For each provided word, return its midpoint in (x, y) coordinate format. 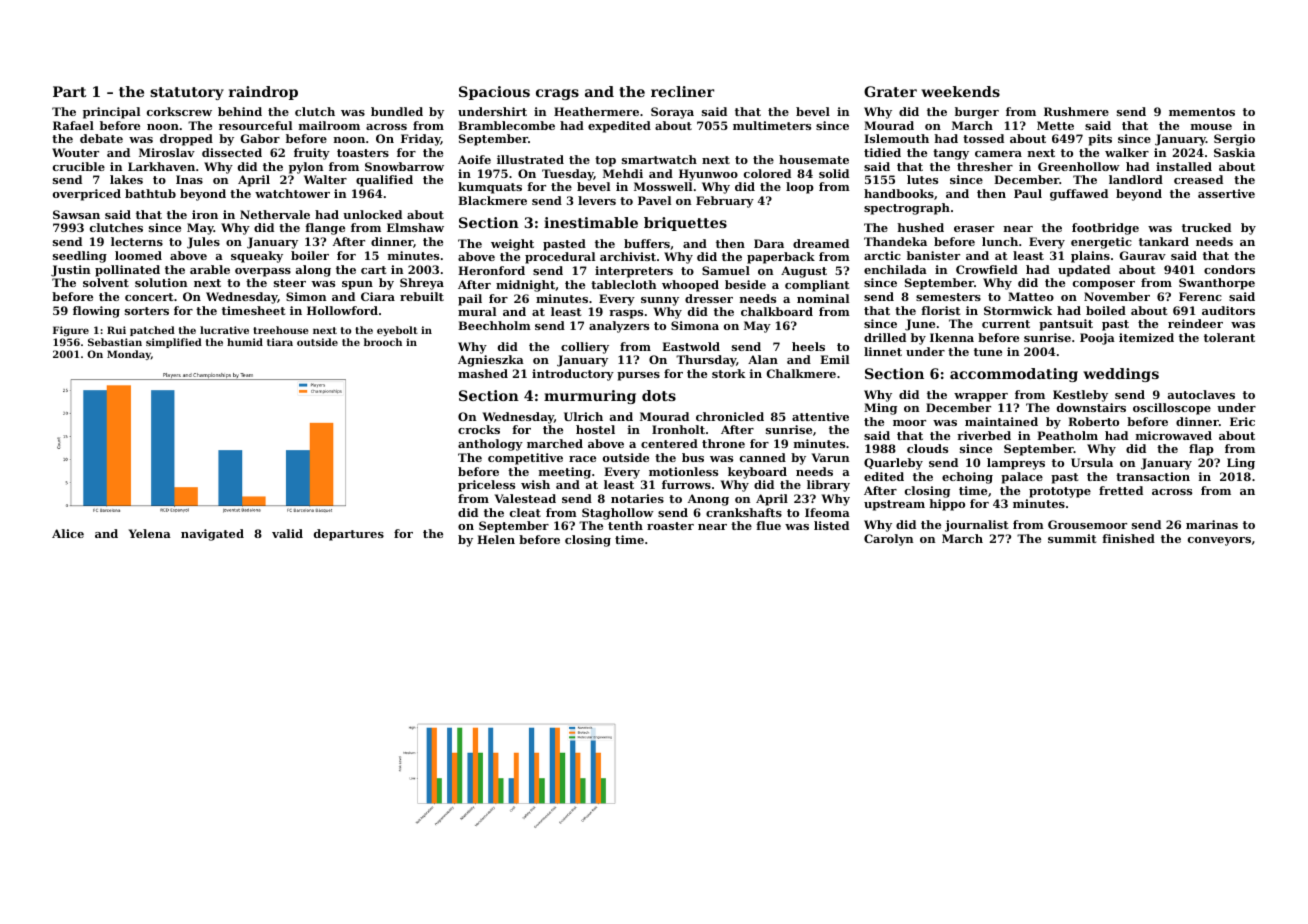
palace (1022, 478)
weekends (960, 91)
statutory (187, 93)
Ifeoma (827, 512)
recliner (682, 91)
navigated (212, 535)
